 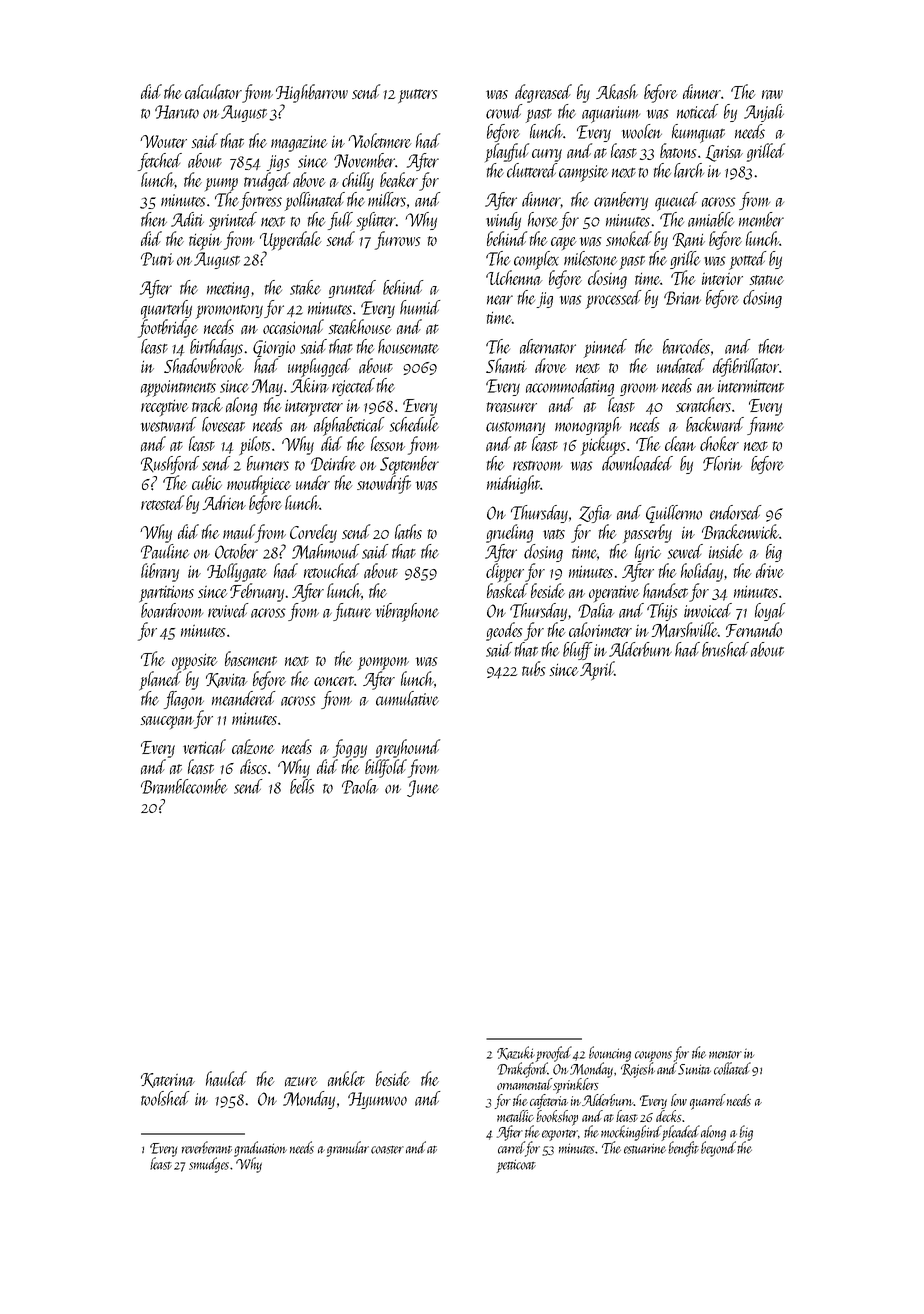 I want to click on Brackenwick, so click(x=740, y=531).
